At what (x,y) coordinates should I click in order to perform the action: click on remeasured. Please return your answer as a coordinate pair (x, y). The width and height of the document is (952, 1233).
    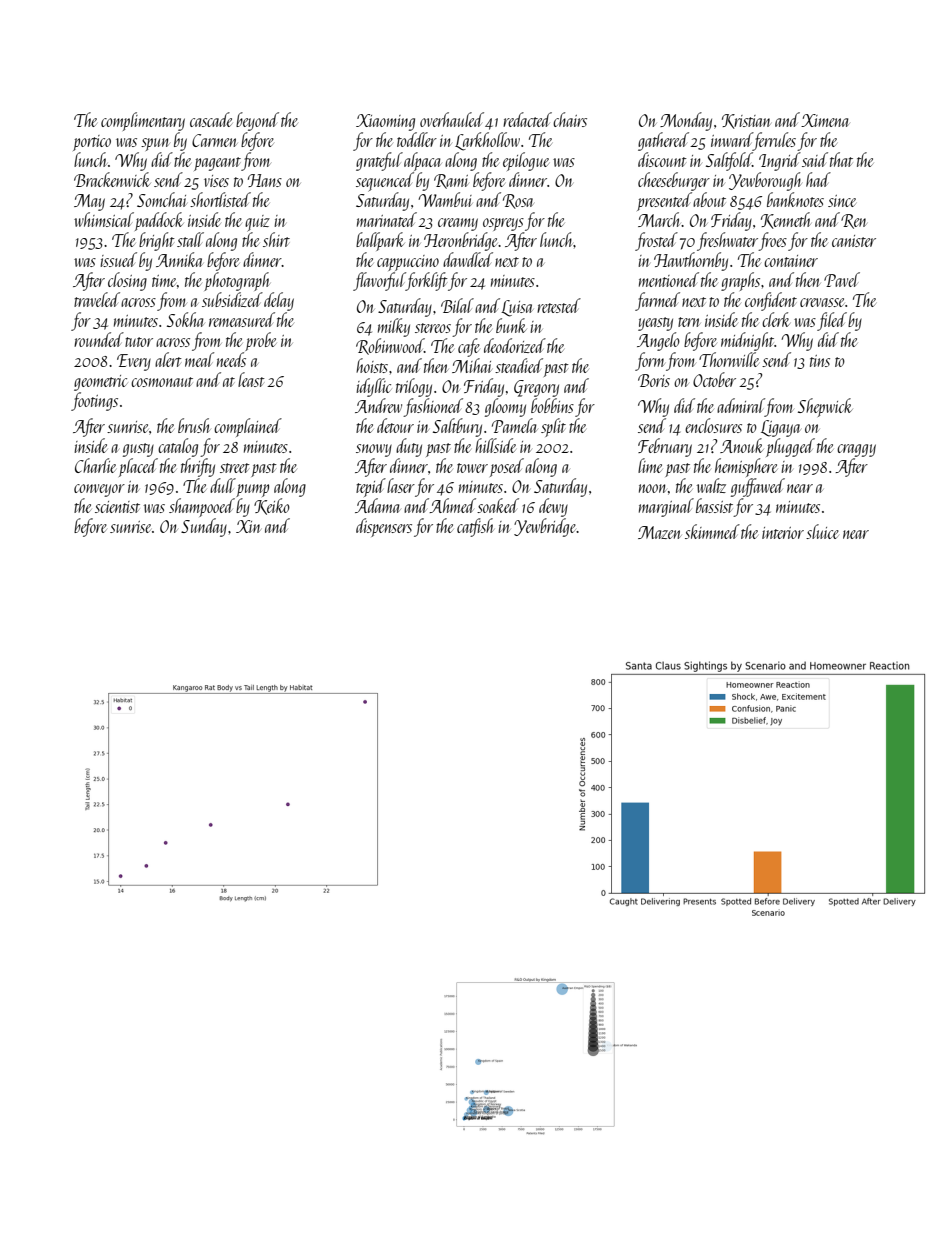
    Looking at the image, I should click on (242, 319).
